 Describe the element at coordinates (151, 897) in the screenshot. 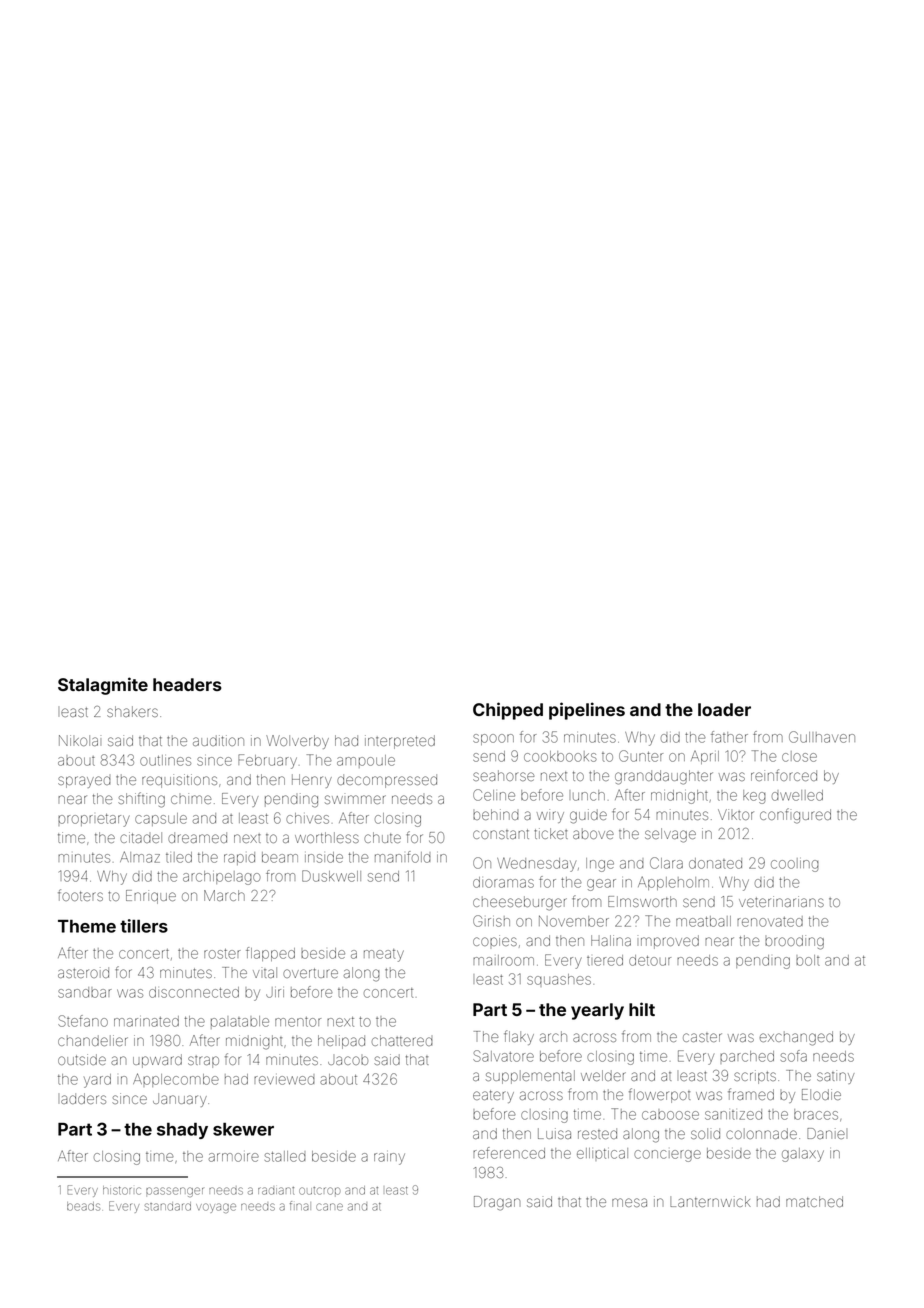

I see `Enrique` at that location.
